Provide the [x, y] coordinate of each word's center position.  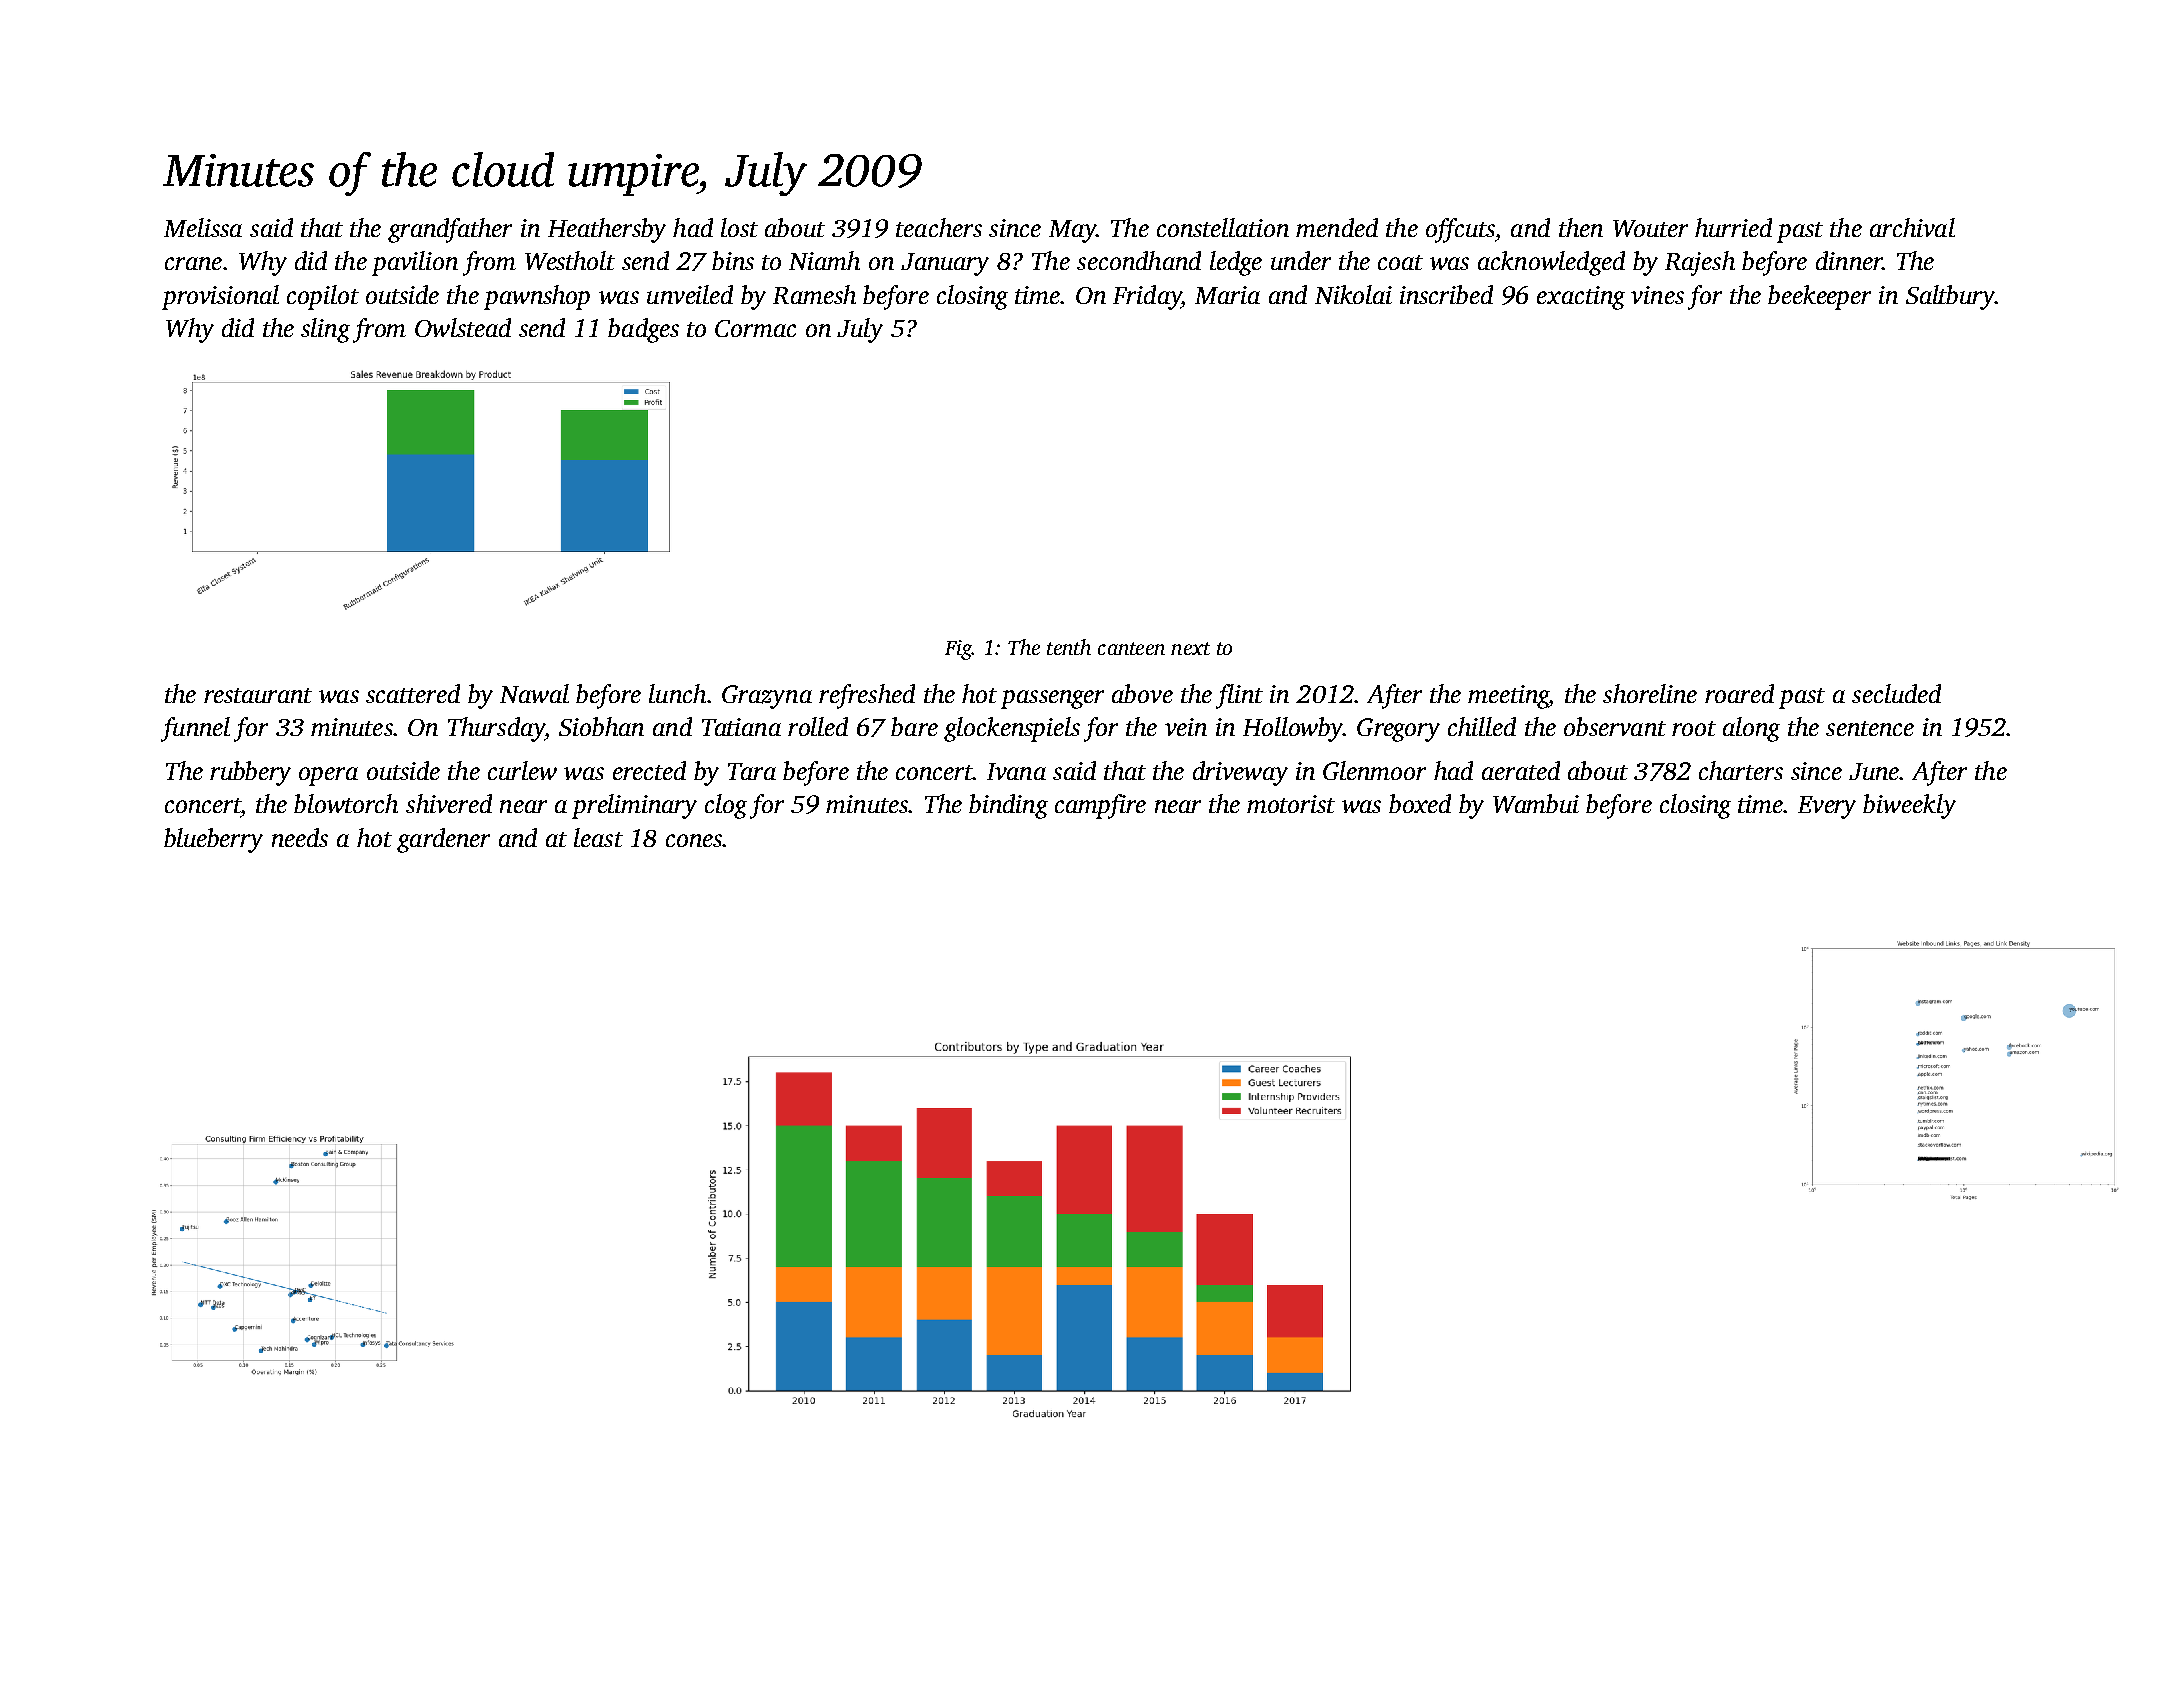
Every [1827, 807]
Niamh [824, 260]
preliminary [634, 806]
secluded [1896, 693]
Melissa [203, 227]
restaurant [258, 695]
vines [1657, 295]
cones [694, 840]
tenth [1069, 647]
